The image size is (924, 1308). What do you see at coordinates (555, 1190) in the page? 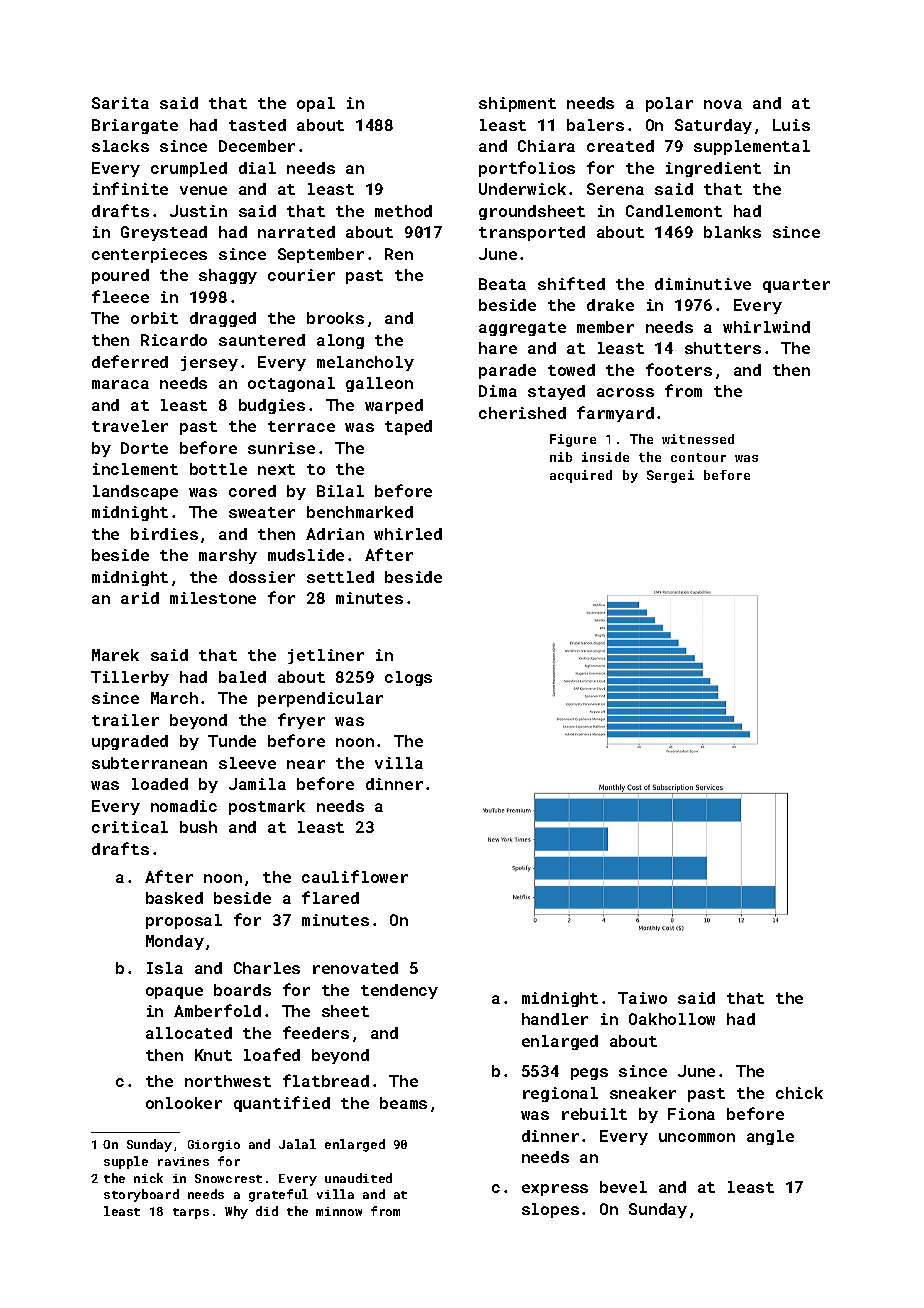
I see `express` at bounding box center [555, 1190].
